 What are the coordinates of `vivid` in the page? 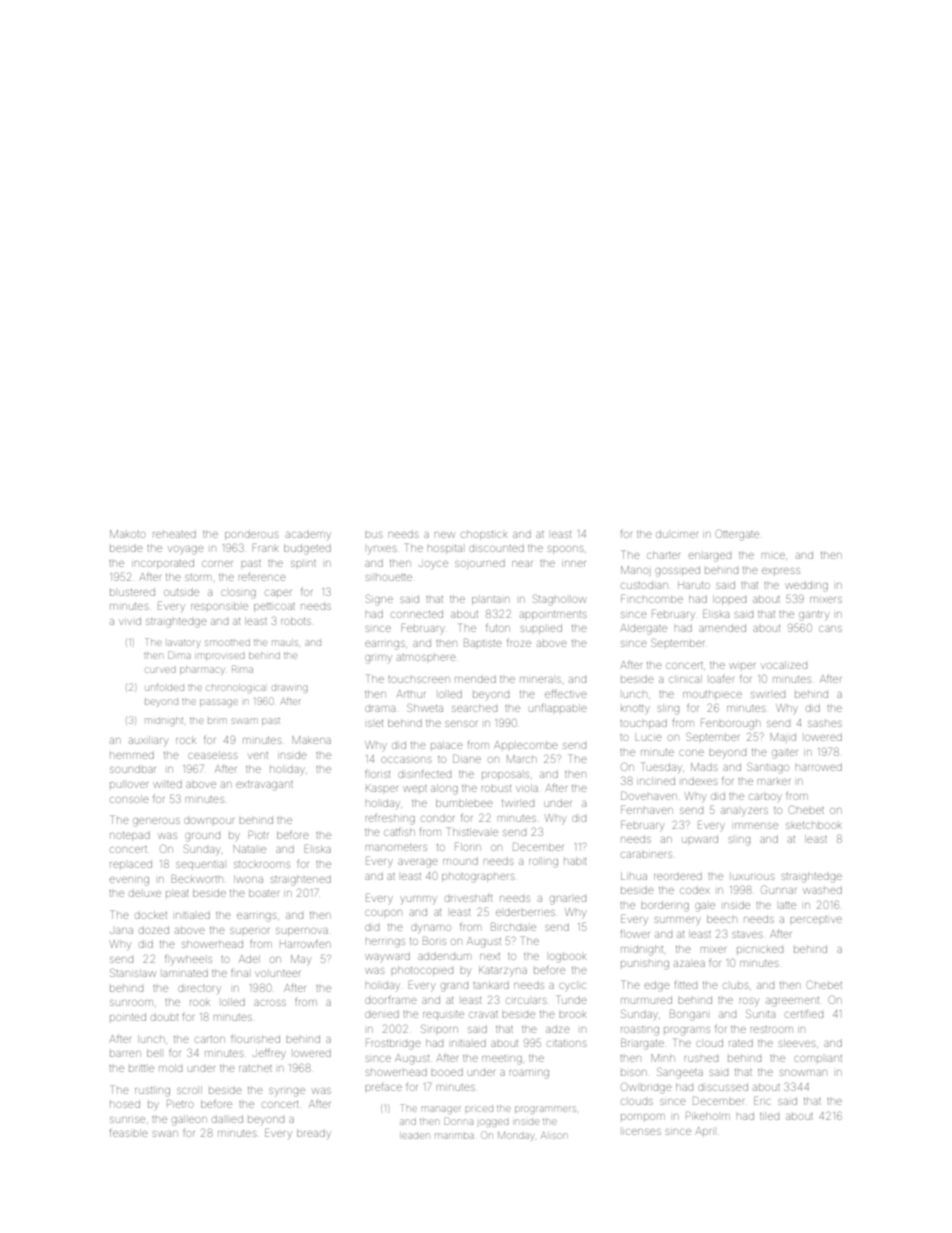 It's located at (130, 622).
